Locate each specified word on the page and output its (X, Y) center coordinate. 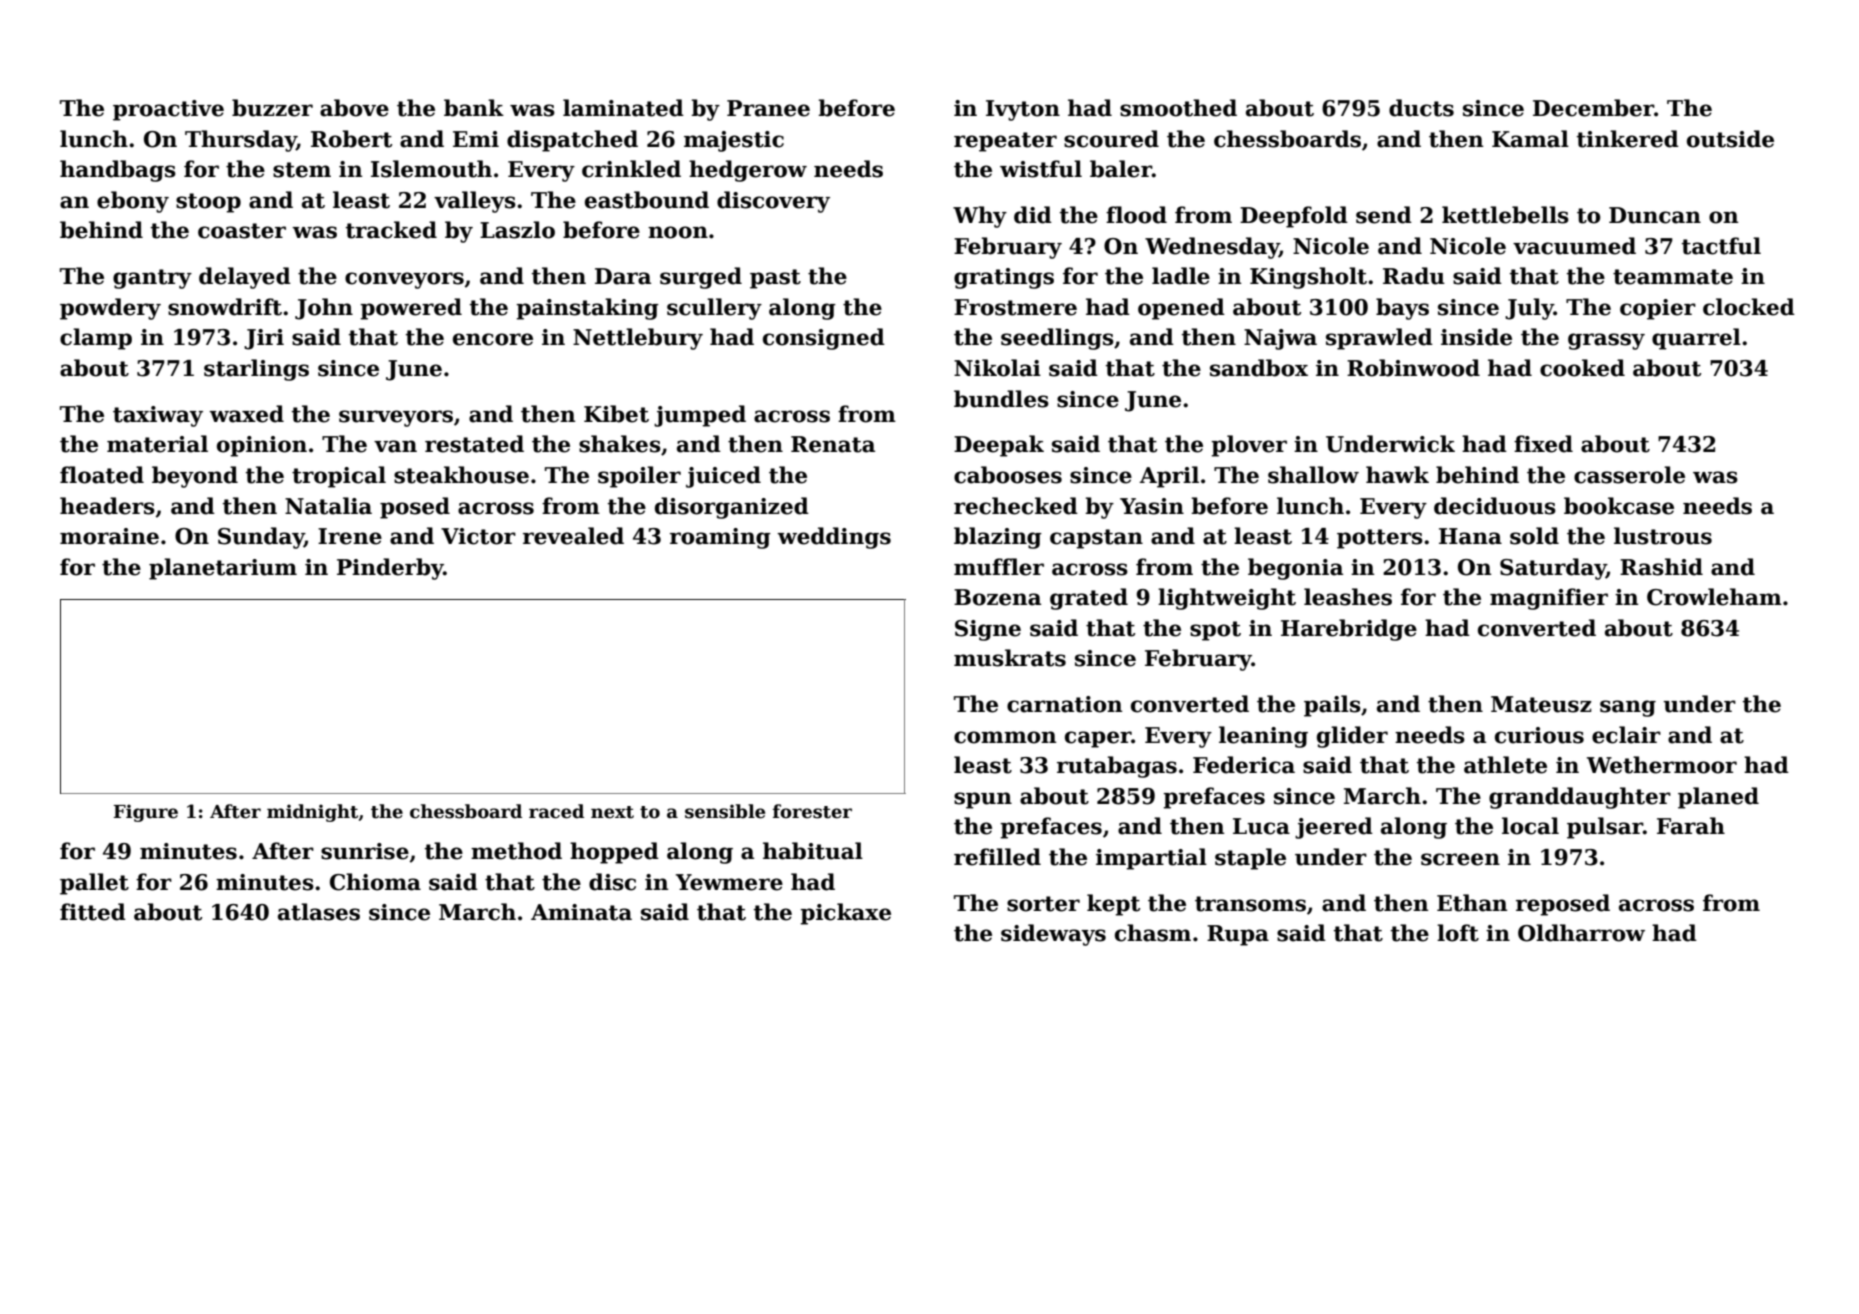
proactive (168, 110)
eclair (1626, 735)
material (157, 444)
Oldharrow (1581, 933)
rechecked (1016, 506)
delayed (245, 278)
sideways (1053, 935)
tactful (1721, 246)
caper (1098, 739)
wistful (1041, 169)
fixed (1543, 444)
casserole (1629, 475)
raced (556, 811)
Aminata (581, 912)
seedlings (1057, 339)
